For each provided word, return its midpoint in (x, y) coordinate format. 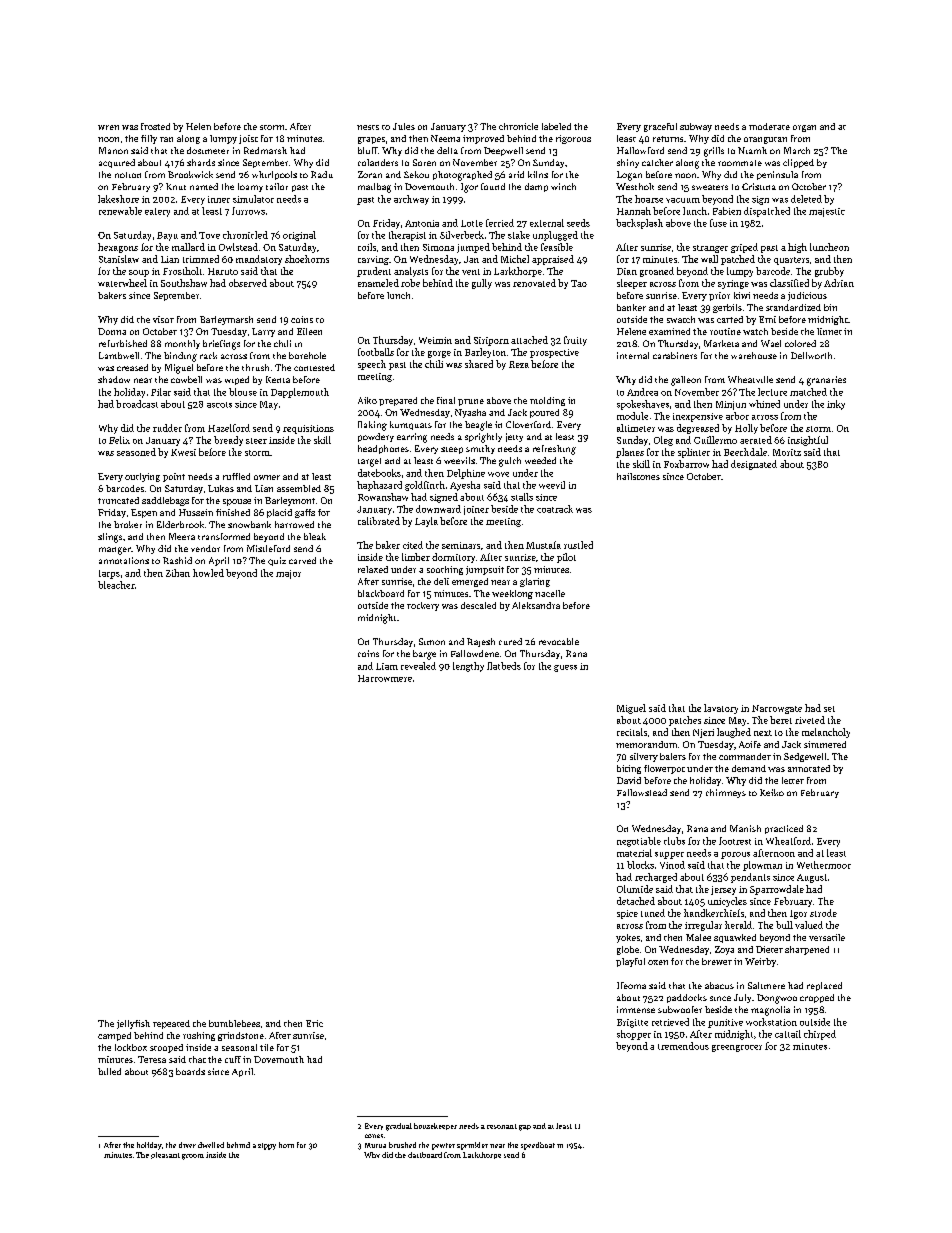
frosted (155, 126)
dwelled (211, 1145)
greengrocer (737, 1048)
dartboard (425, 1155)
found (493, 186)
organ (804, 128)
